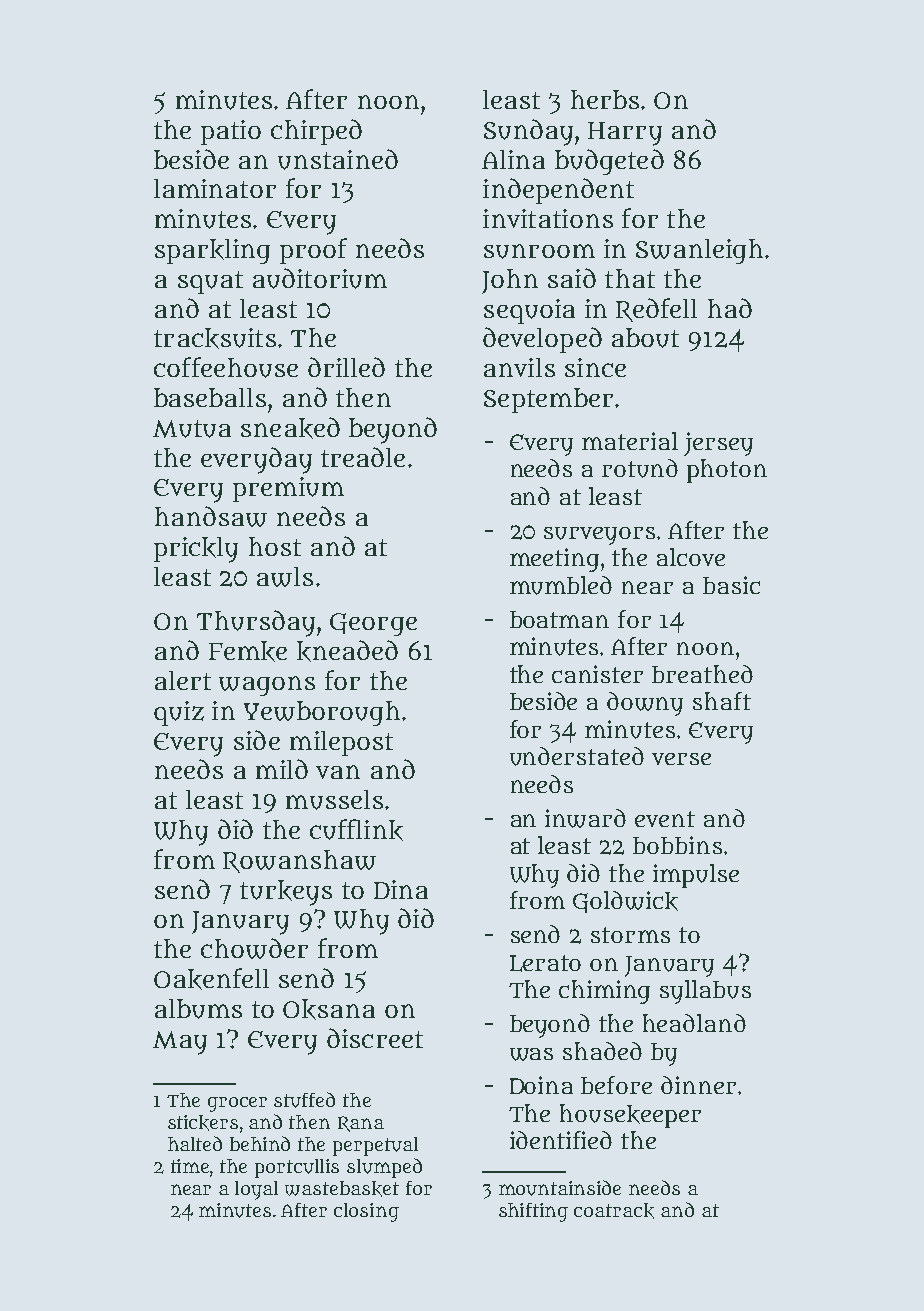  I want to click on herbs, so click(605, 99).
